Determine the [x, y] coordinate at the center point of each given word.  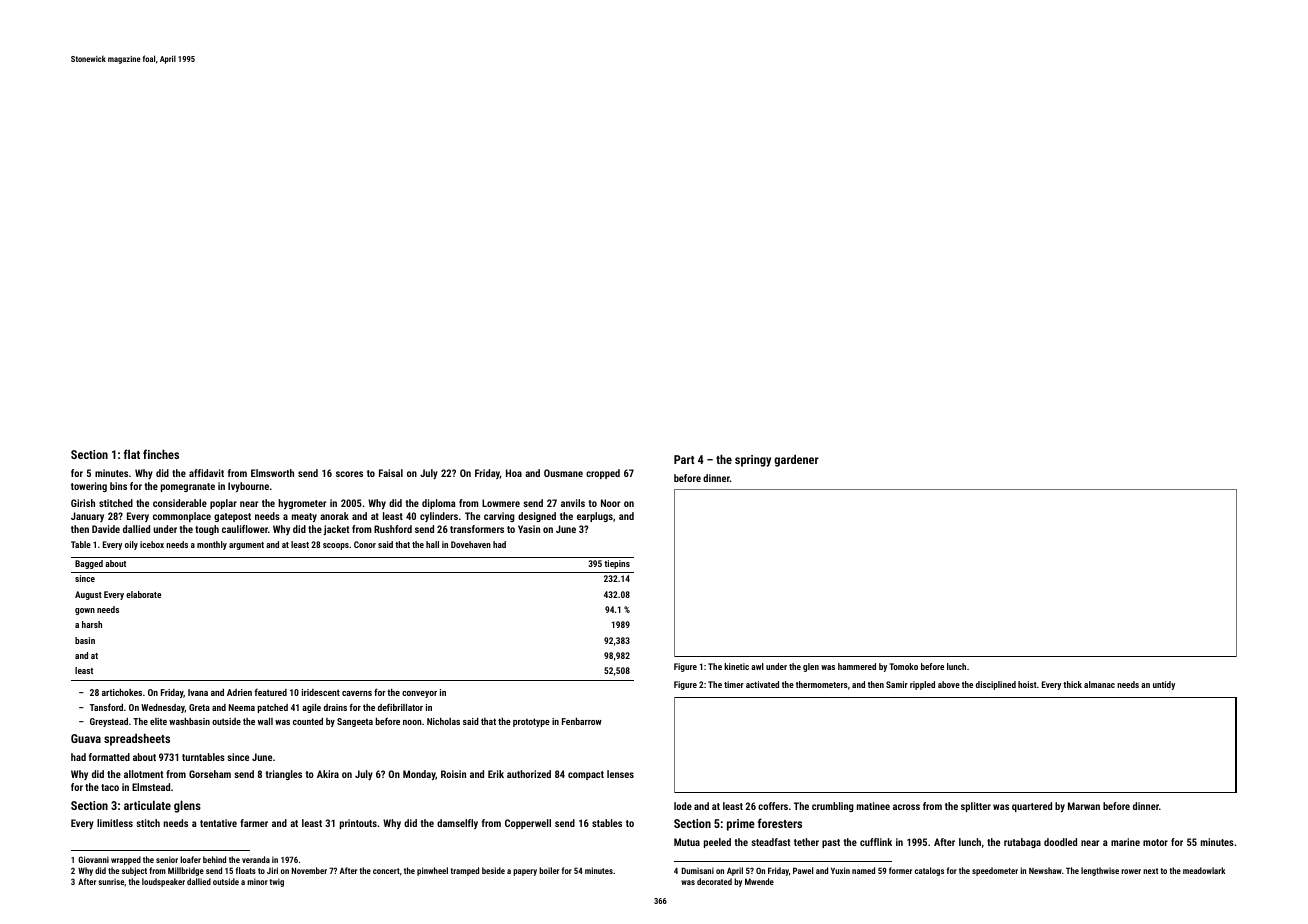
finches [161, 454]
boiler [549, 870]
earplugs [595, 517]
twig [276, 882]
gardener [796, 460]
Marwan [1084, 806]
